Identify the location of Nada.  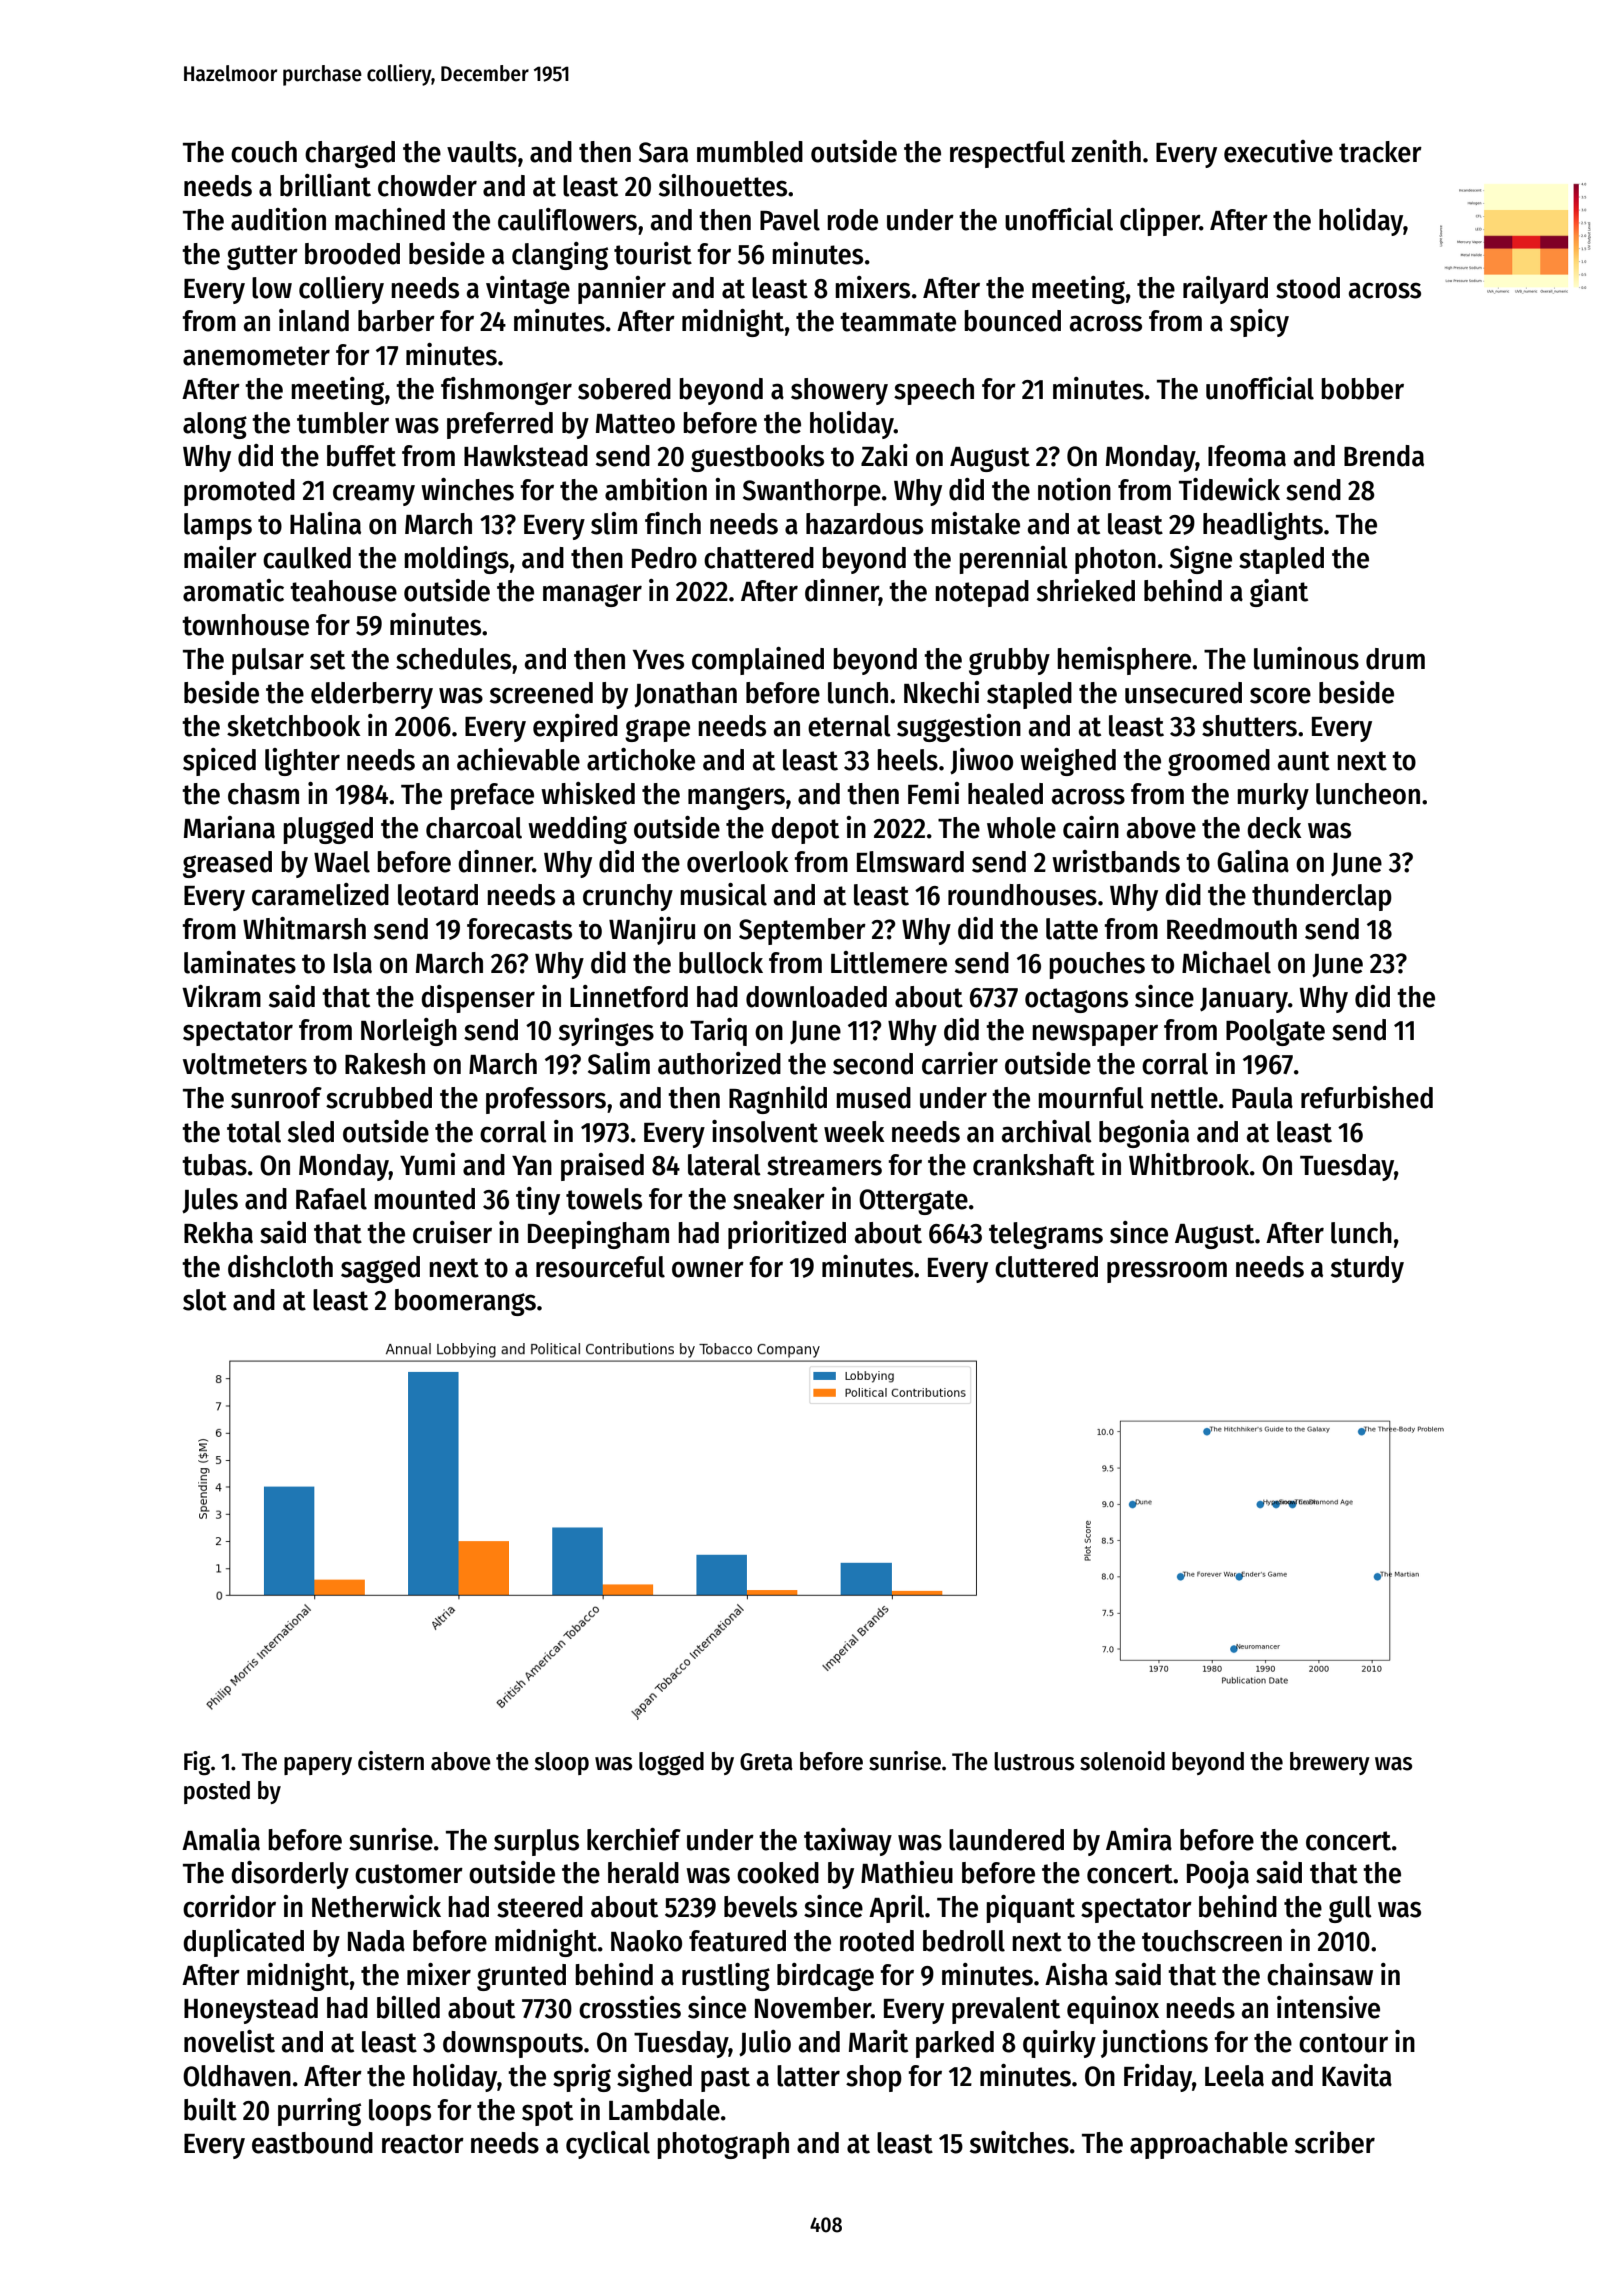
(376, 1941).
